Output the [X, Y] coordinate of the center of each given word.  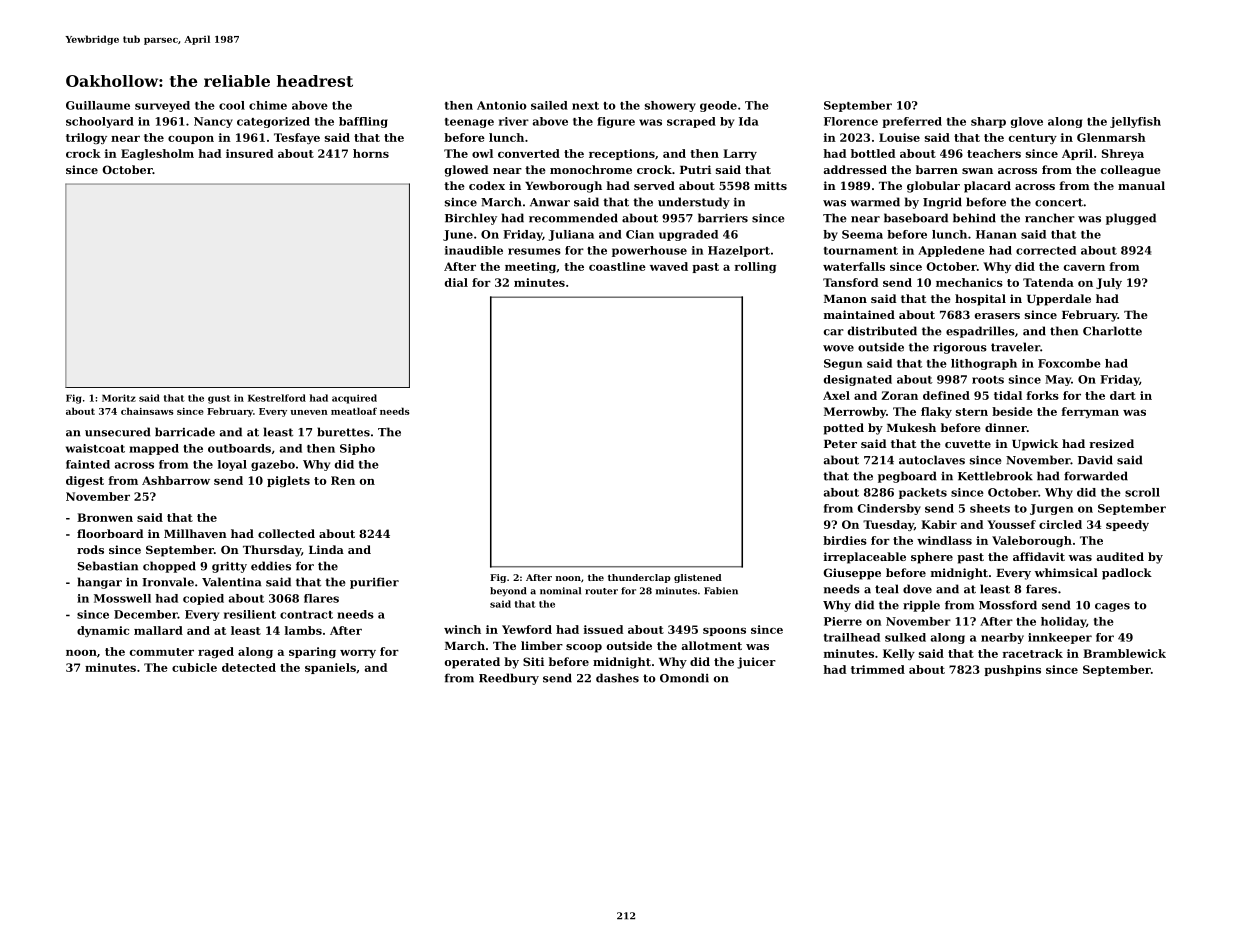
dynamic [103, 631]
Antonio [502, 105]
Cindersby [889, 509]
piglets [288, 481]
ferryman [1090, 412]
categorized [273, 122]
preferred [912, 122]
